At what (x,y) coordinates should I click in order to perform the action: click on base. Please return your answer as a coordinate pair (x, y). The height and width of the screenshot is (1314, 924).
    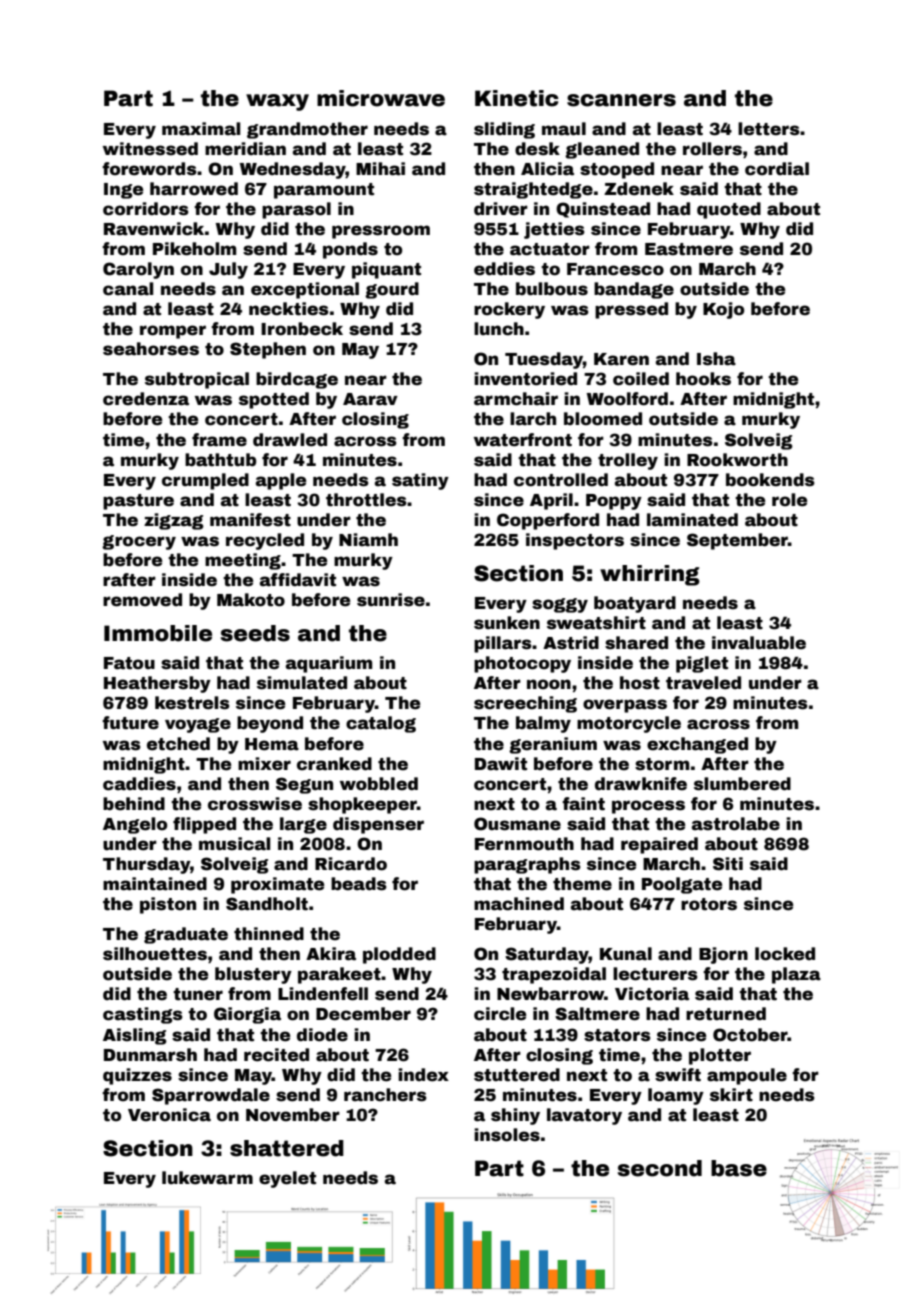
    Looking at the image, I should click on (739, 1168).
